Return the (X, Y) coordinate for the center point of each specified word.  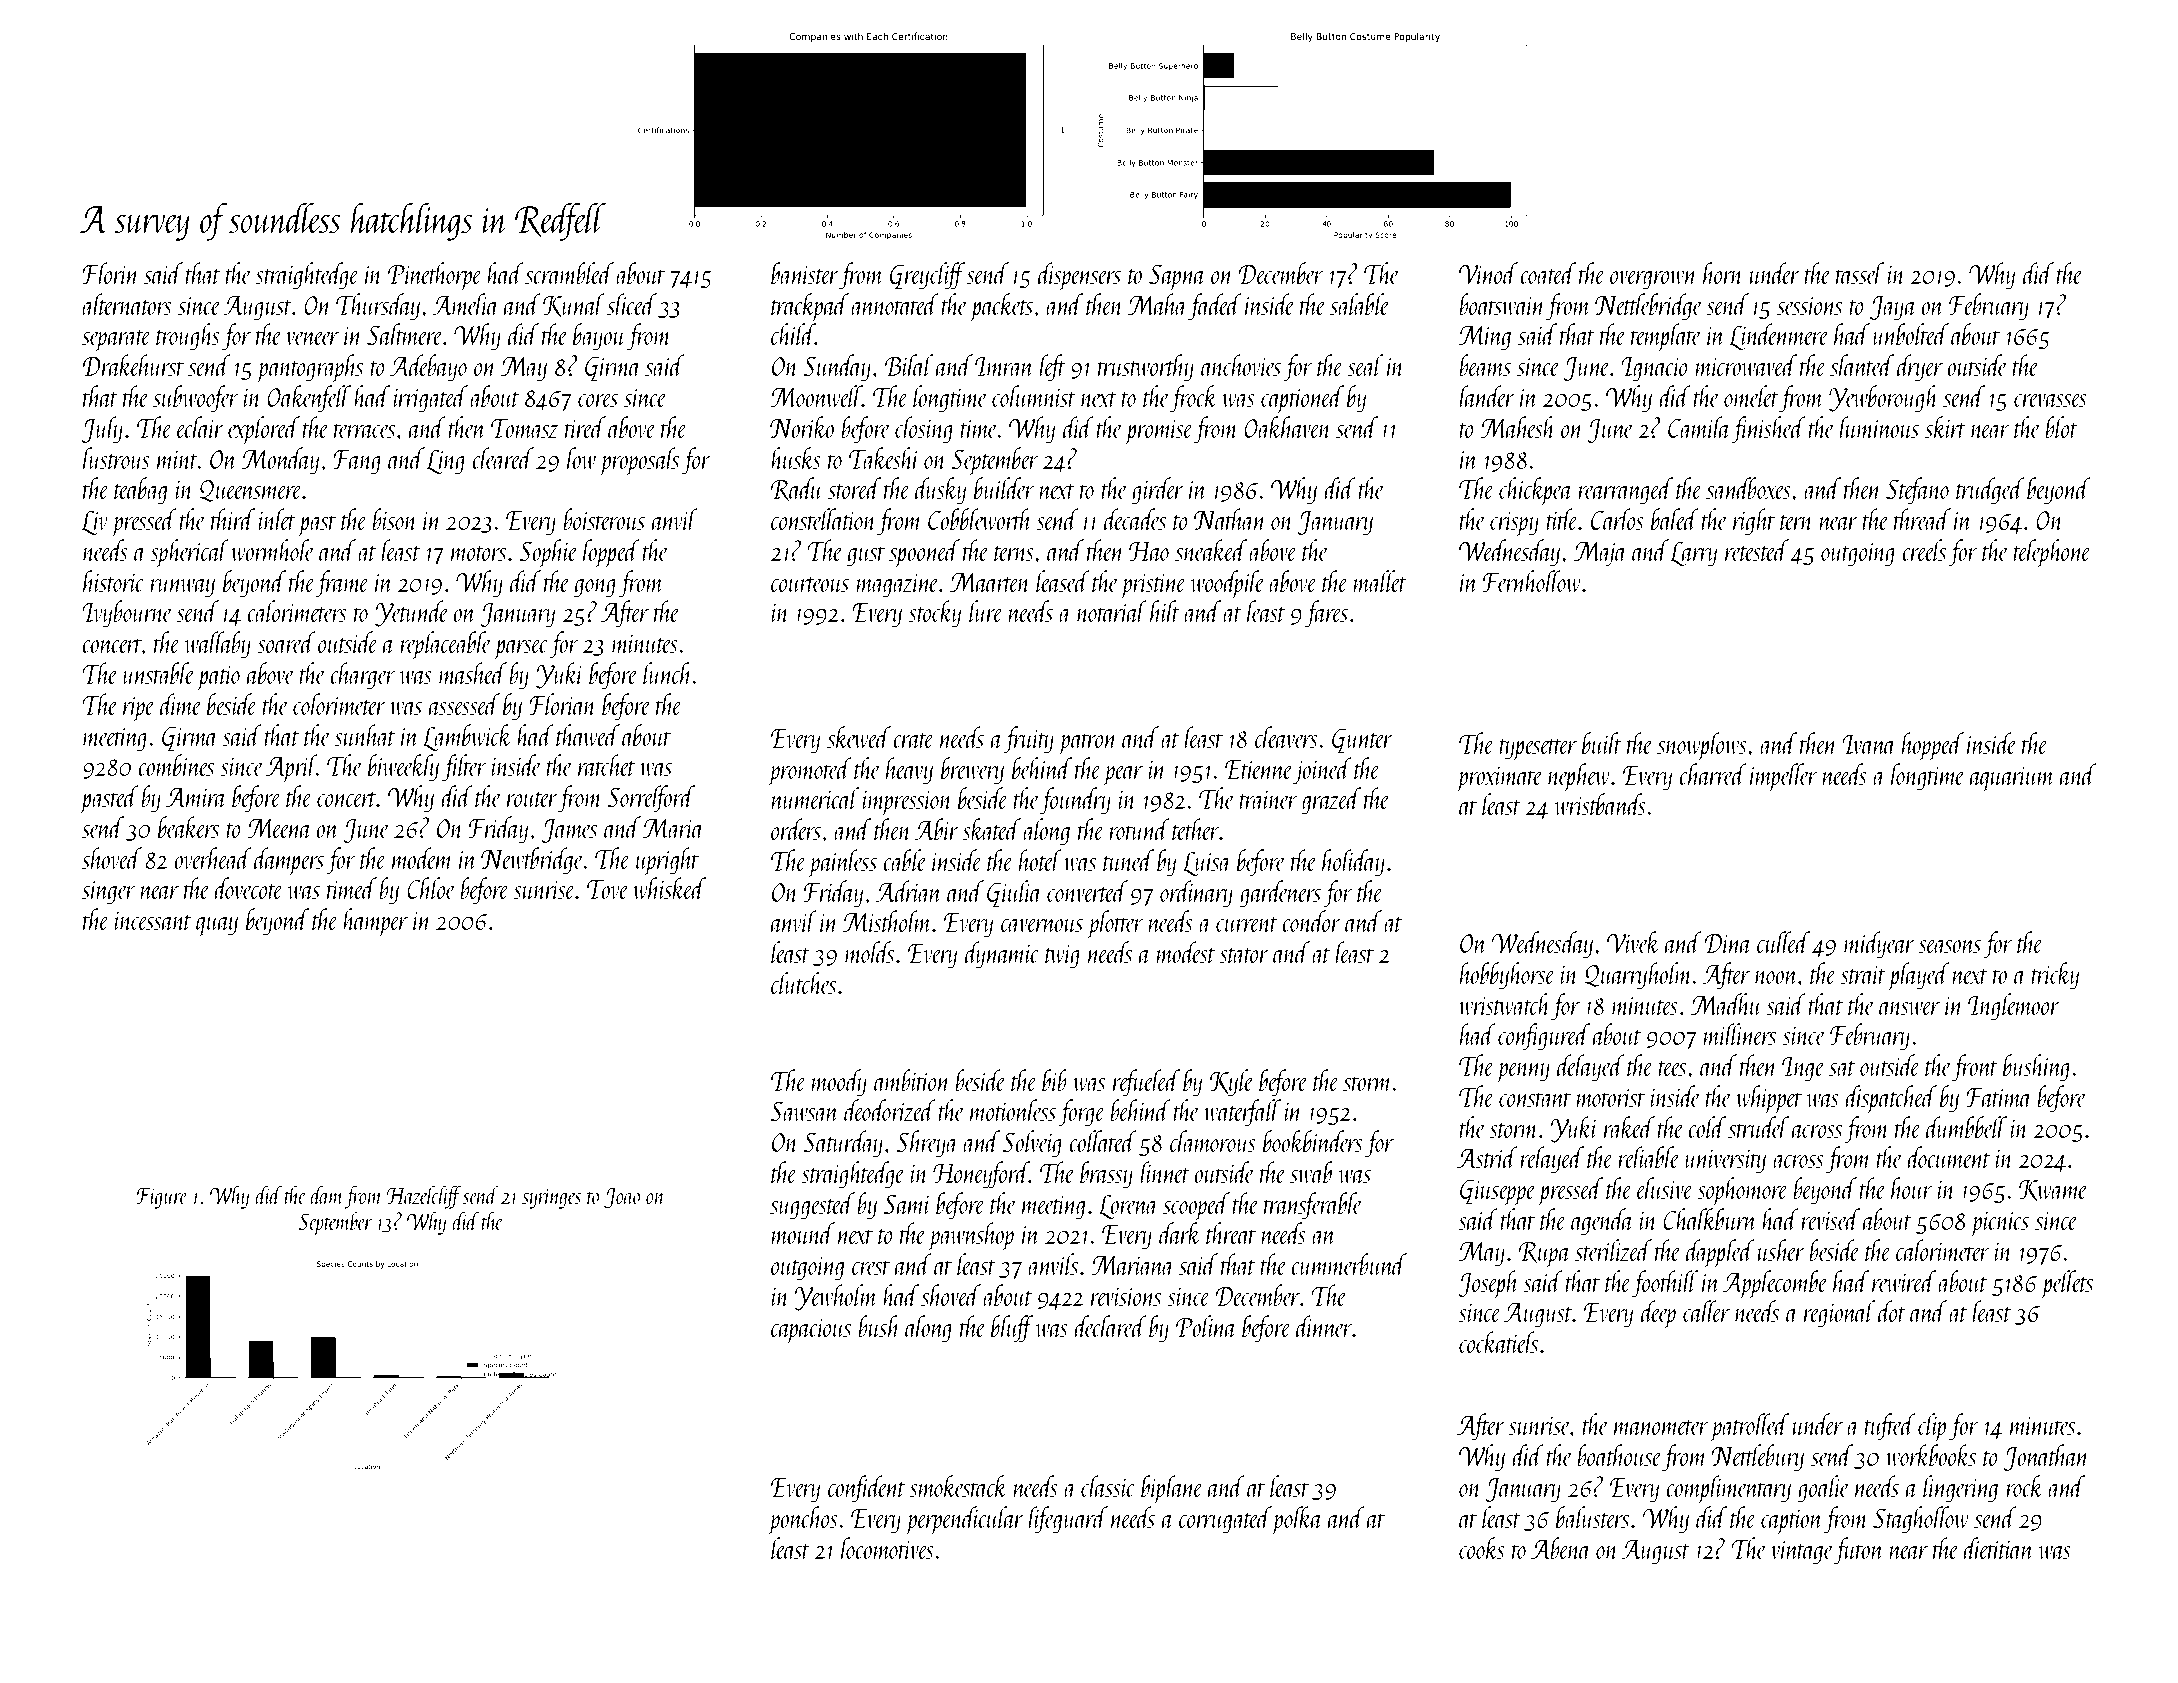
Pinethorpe (434, 276)
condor (1311, 921)
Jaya (1893, 308)
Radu (797, 489)
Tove (608, 889)
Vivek (1633, 942)
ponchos (803, 1520)
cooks (1482, 1548)
